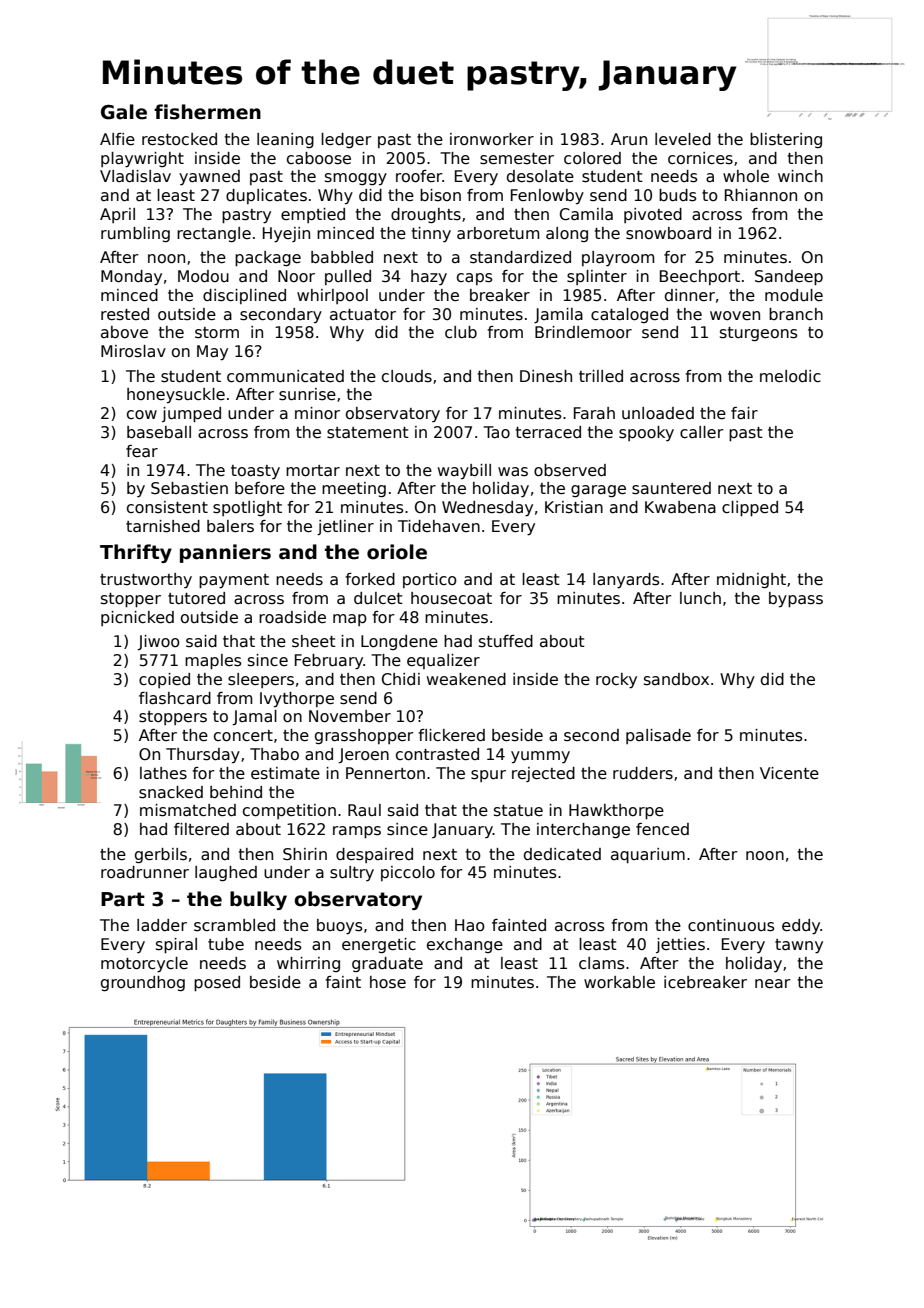 This page has width=924, height=1308. I want to click on observed, so click(570, 470).
